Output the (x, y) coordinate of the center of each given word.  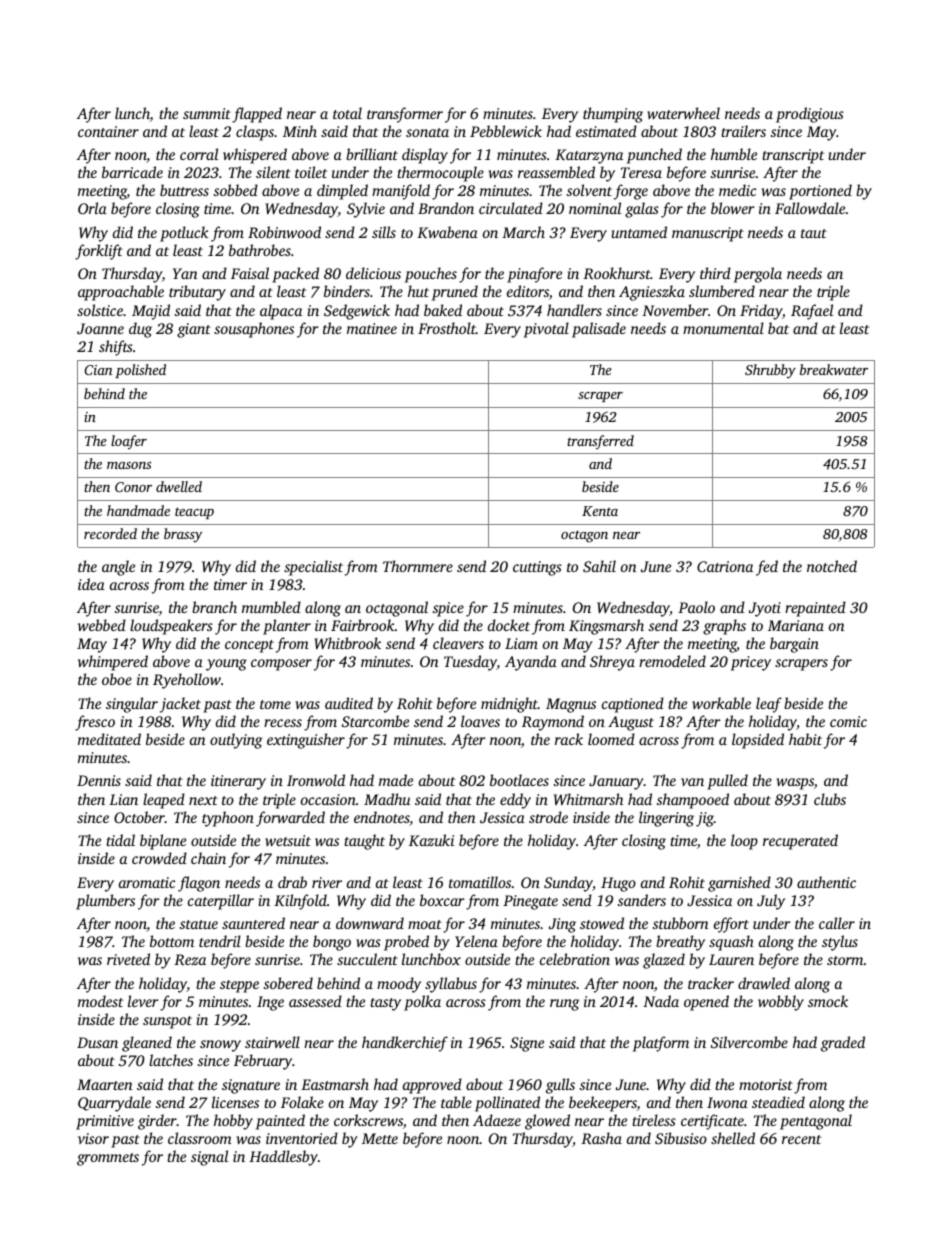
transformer (405, 115)
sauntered (253, 923)
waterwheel (683, 113)
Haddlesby (283, 1158)
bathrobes (260, 250)
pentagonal (816, 1122)
